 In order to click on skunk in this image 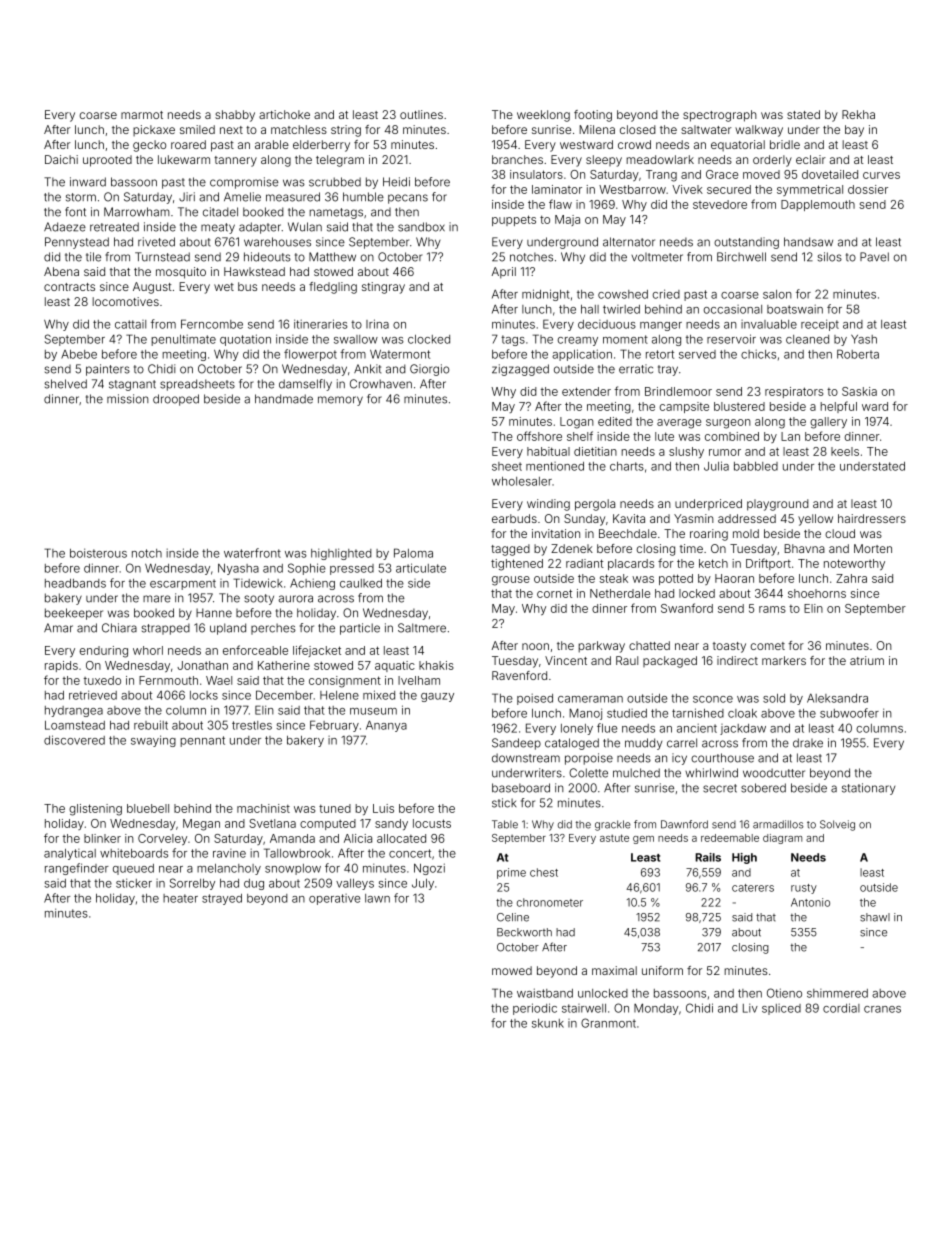, I will do `click(548, 1023)`.
